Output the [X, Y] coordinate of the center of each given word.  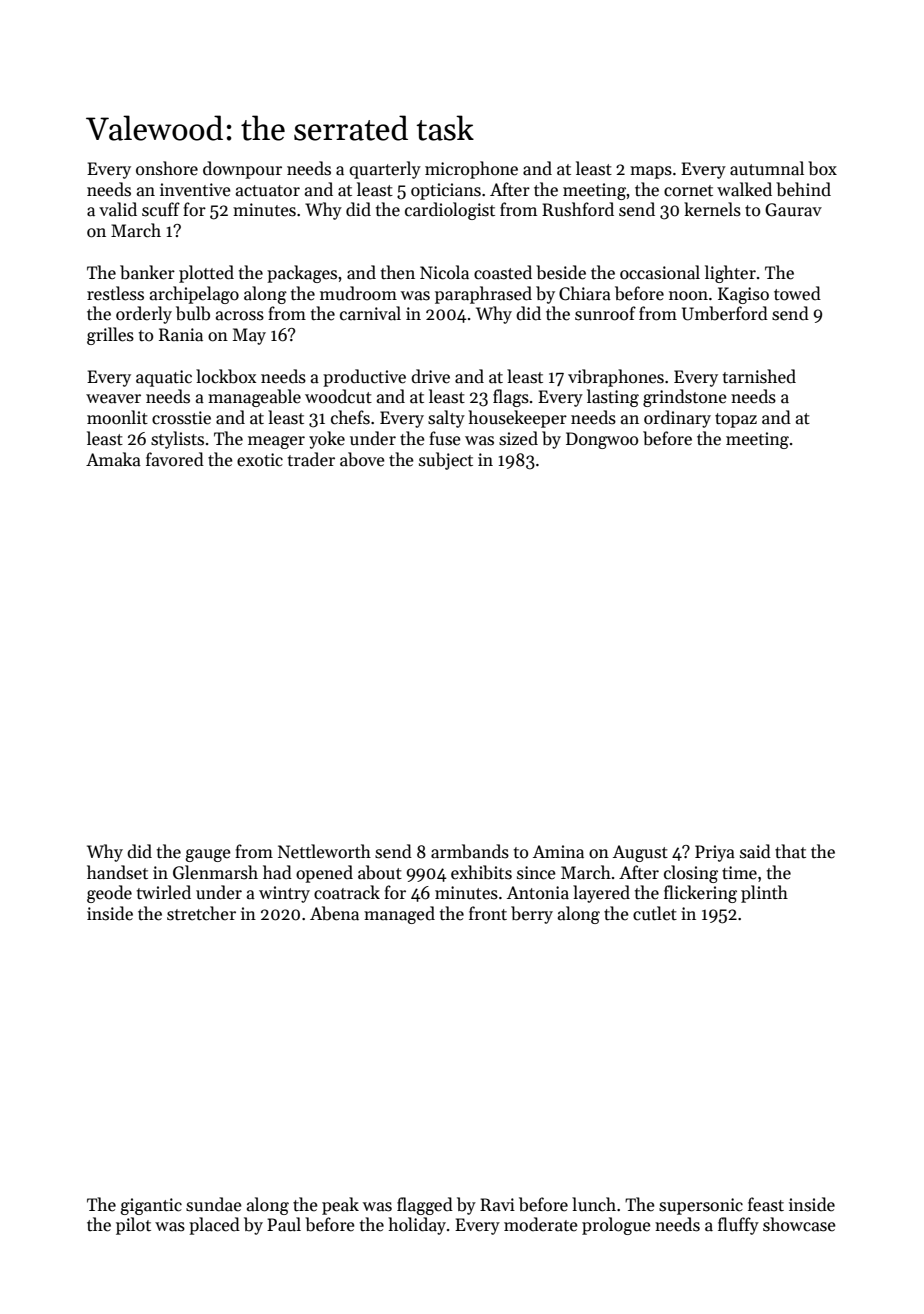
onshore [167, 168]
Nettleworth [324, 851]
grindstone [685, 398]
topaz [736, 420]
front [488, 913]
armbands [470, 851]
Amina [558, 852]
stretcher [201, 913]
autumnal [767, 168]
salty [446, 419]
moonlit [117, 417]
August [640, 853]
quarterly [385, 170]
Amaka [113, 459]
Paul [284, 1224]
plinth [764, 894]
